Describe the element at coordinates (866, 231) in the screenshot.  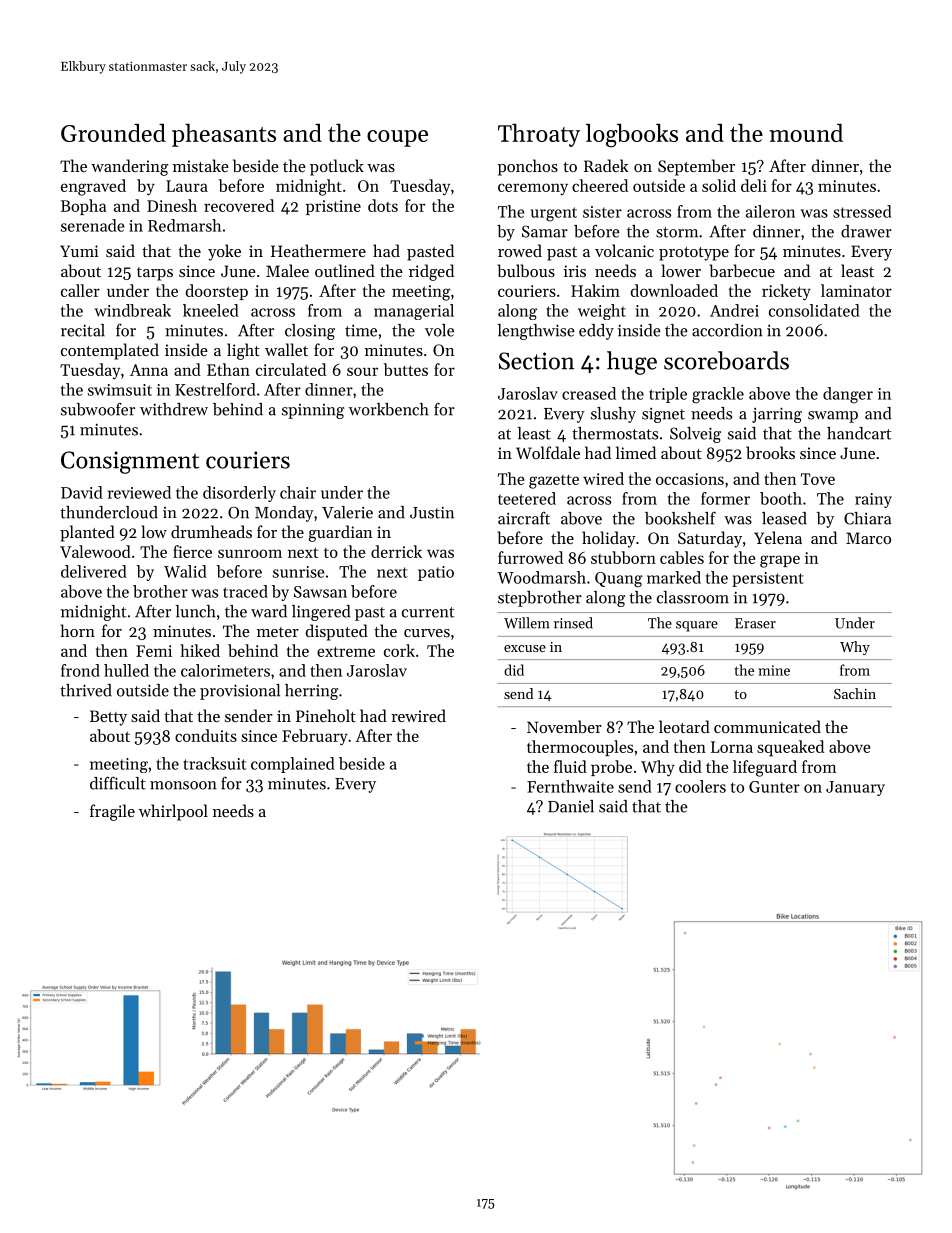
I see `drawer` at that location.
